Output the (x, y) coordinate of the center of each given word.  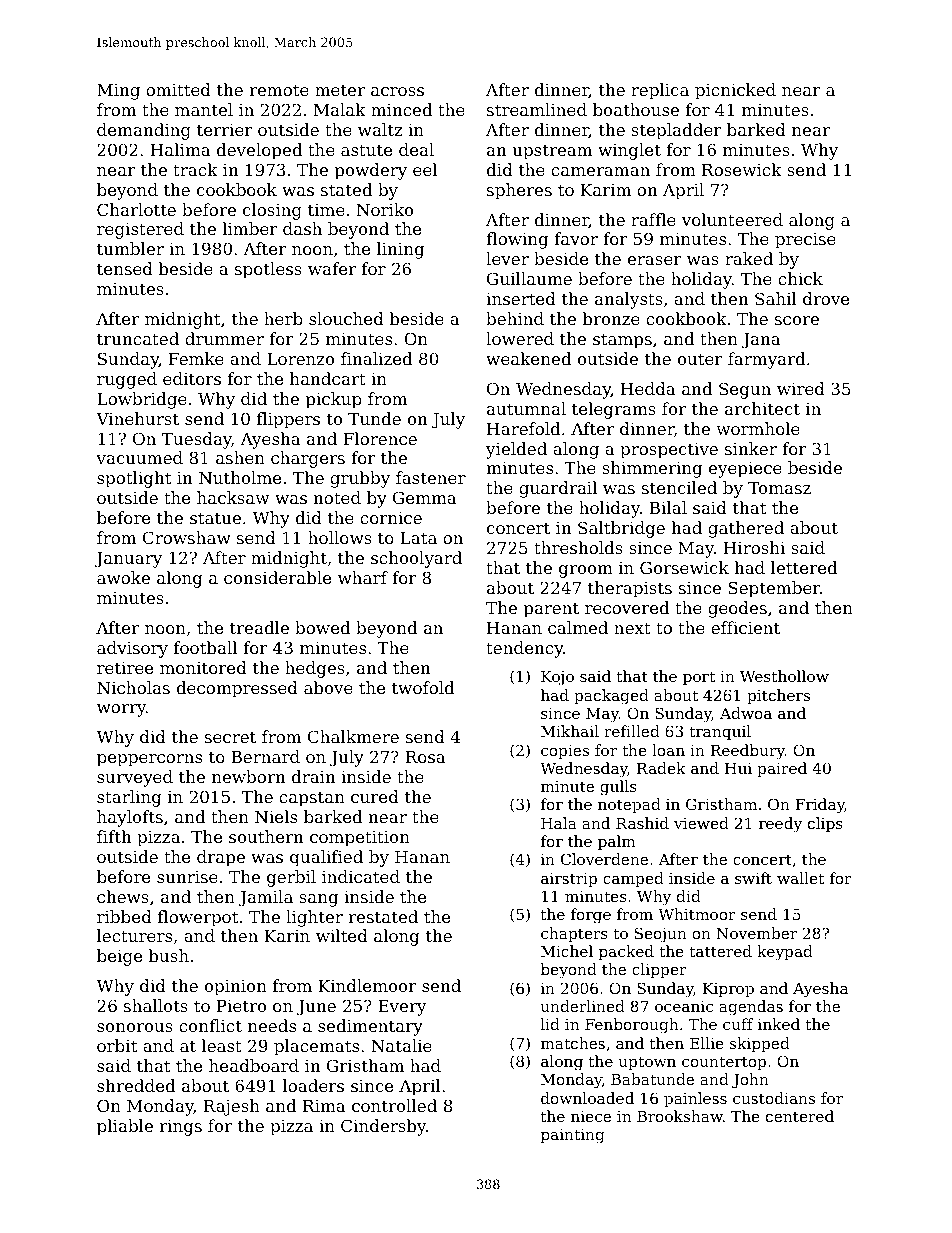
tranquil (720, 732)
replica (660, 91)
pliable (125, 1127)
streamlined (537, 109)
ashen (240, 457)
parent (551, 610)
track (195, 169)
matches (573, 1043)
